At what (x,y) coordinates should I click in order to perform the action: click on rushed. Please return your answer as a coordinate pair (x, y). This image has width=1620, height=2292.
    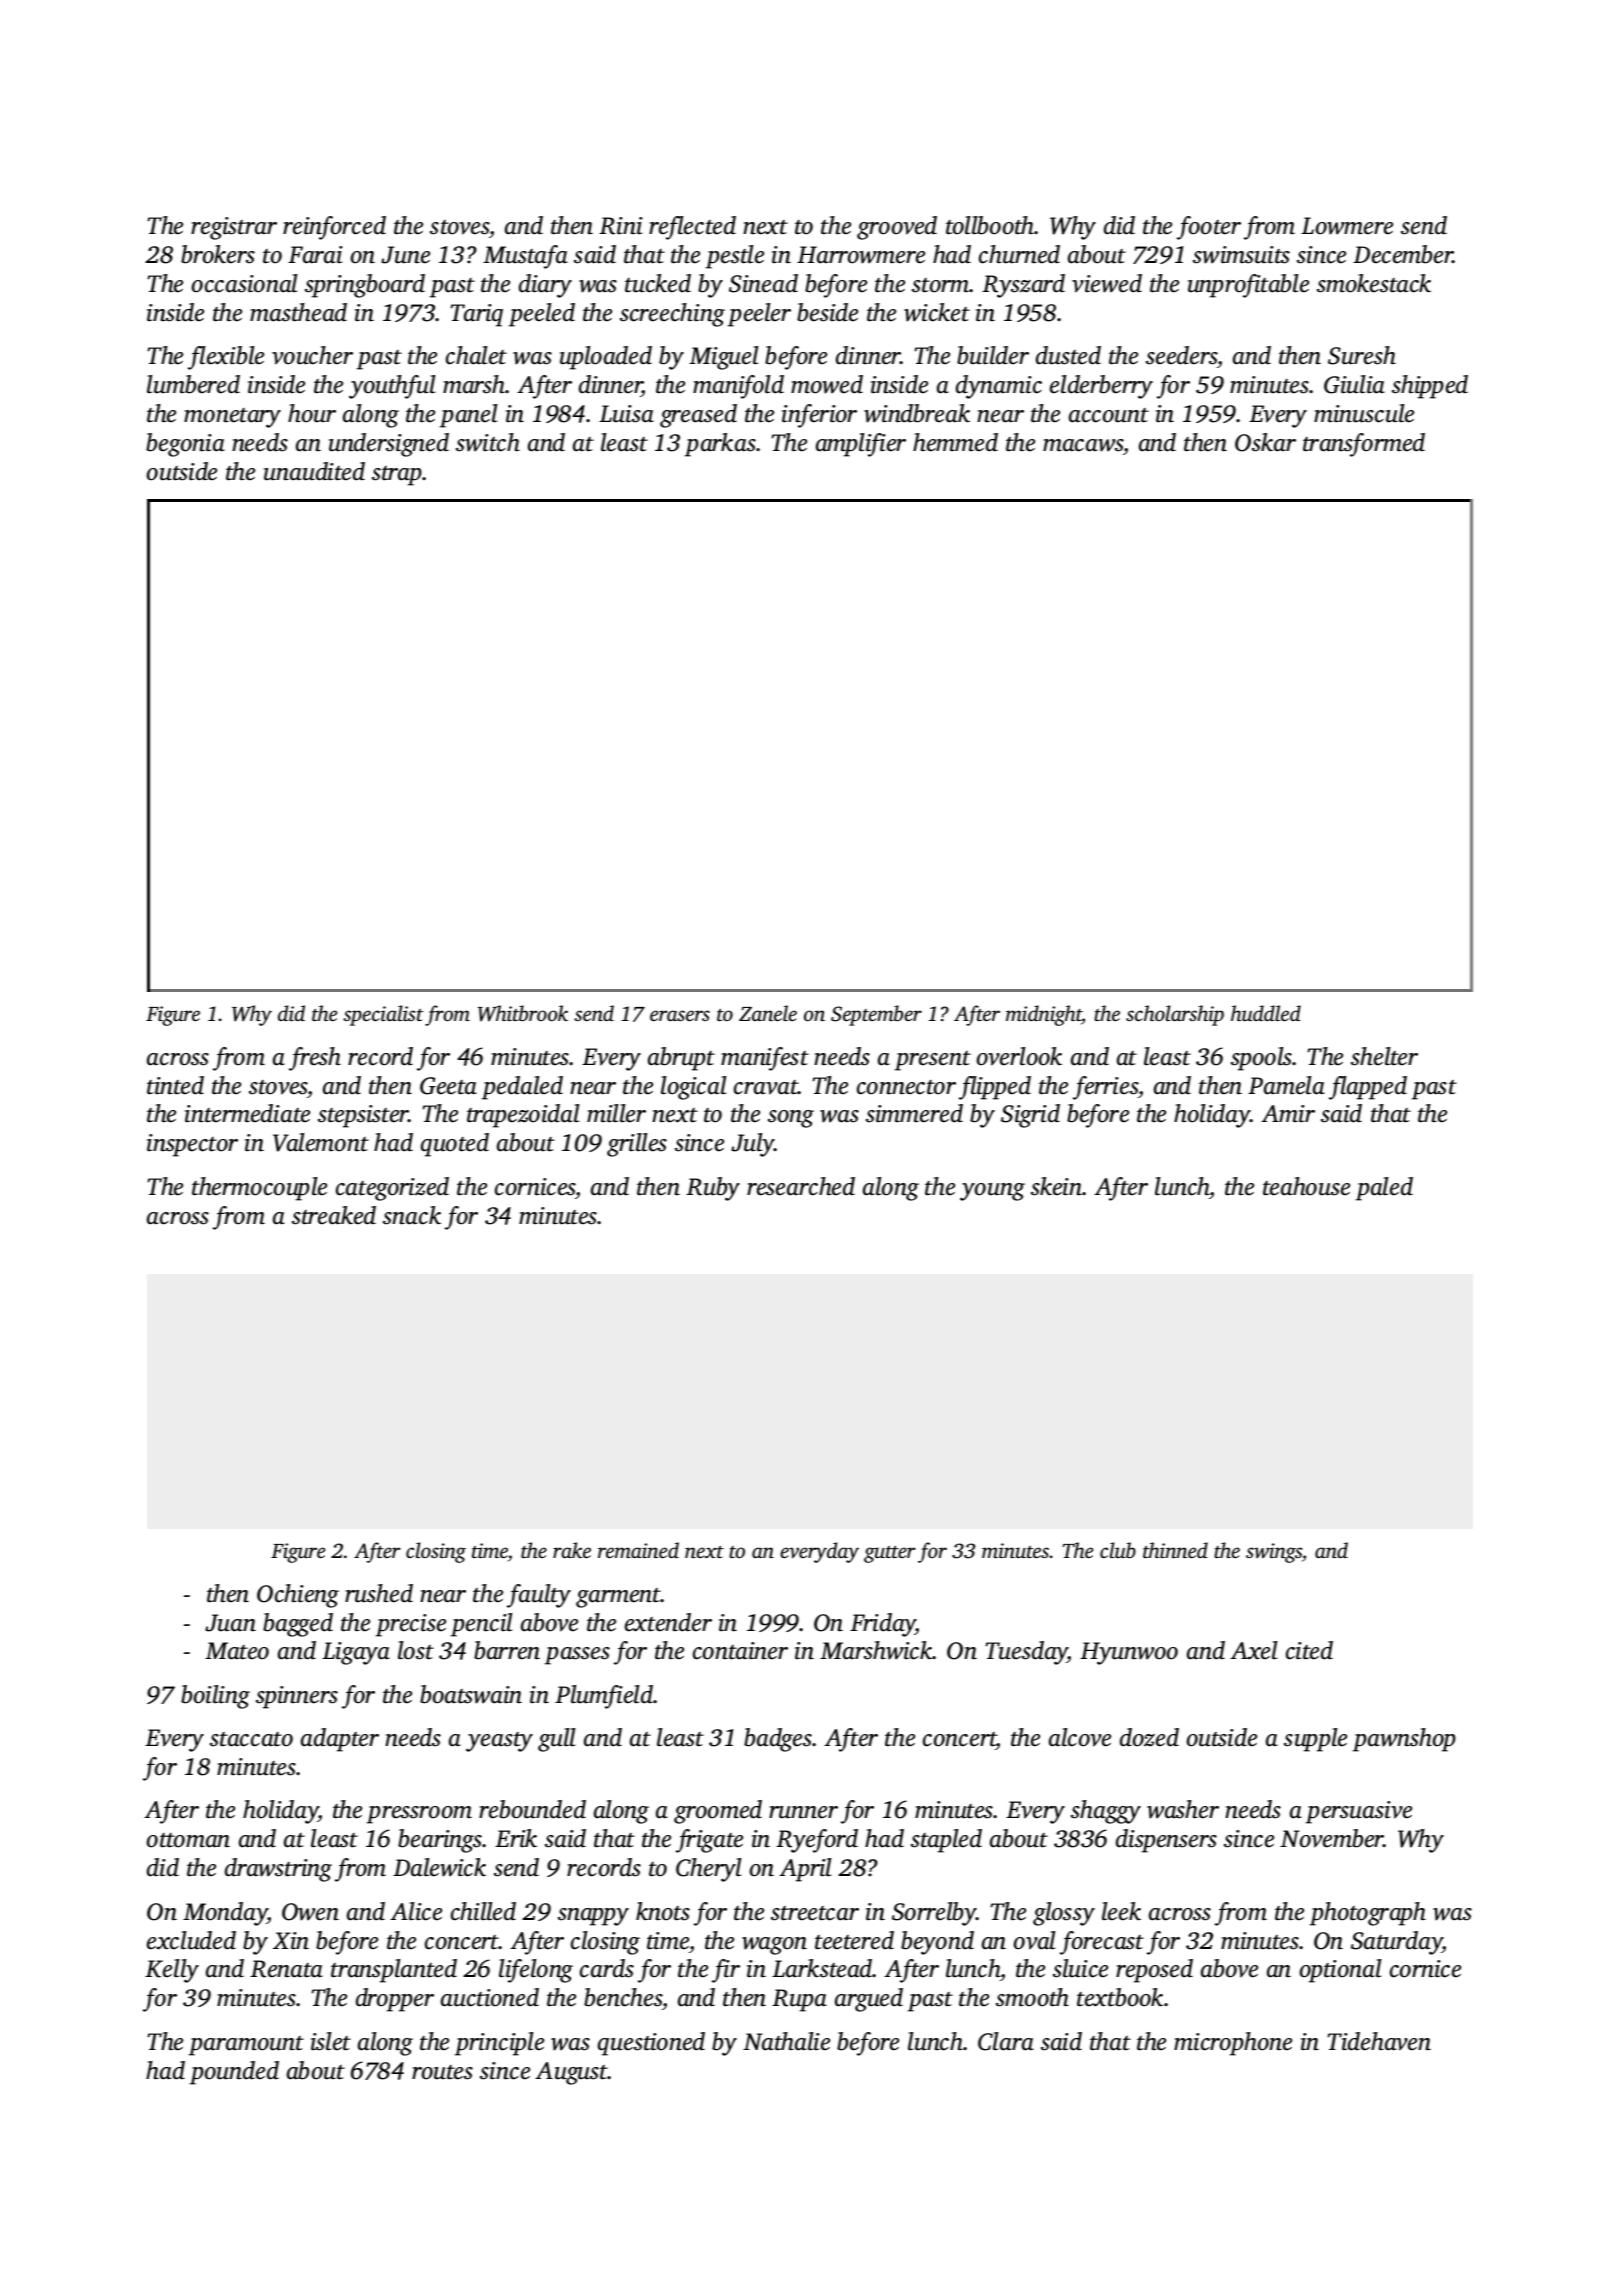
    Looking at the image, I should click on (379, 1593).
